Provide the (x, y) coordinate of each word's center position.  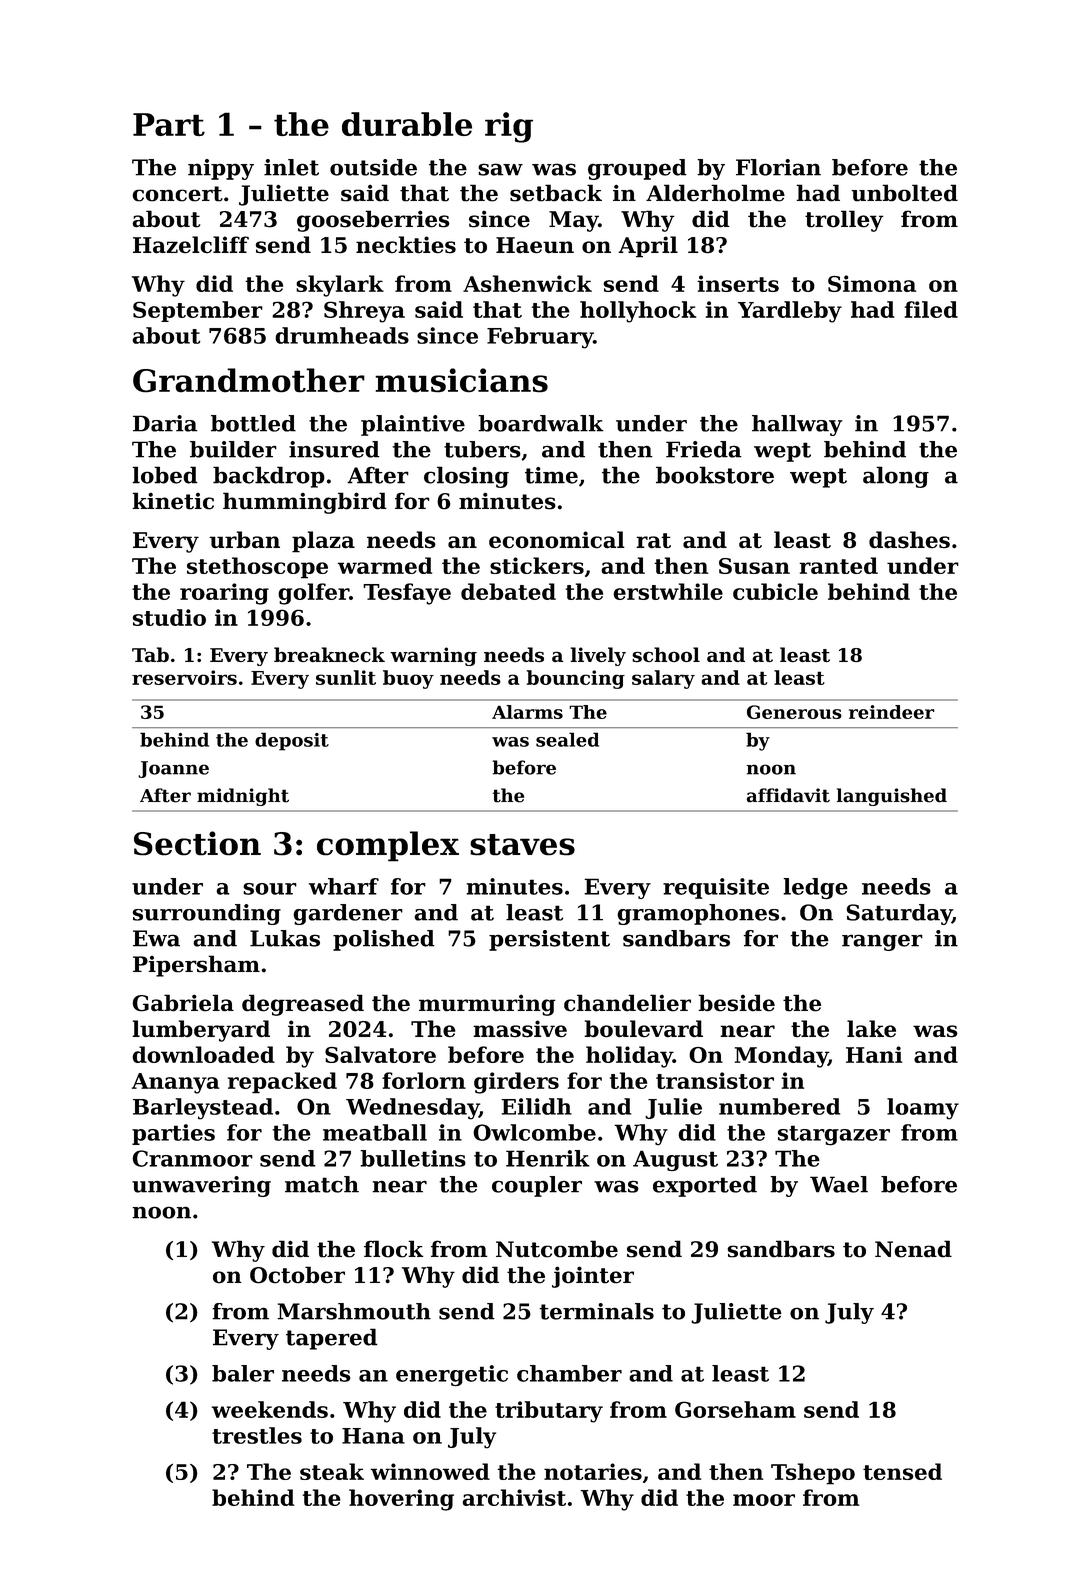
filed (931, 309)
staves (522, 845)
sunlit (346, 677)
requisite (716, 888)
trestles (257, 1435)
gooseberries (373, 221)
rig (509, 127)
